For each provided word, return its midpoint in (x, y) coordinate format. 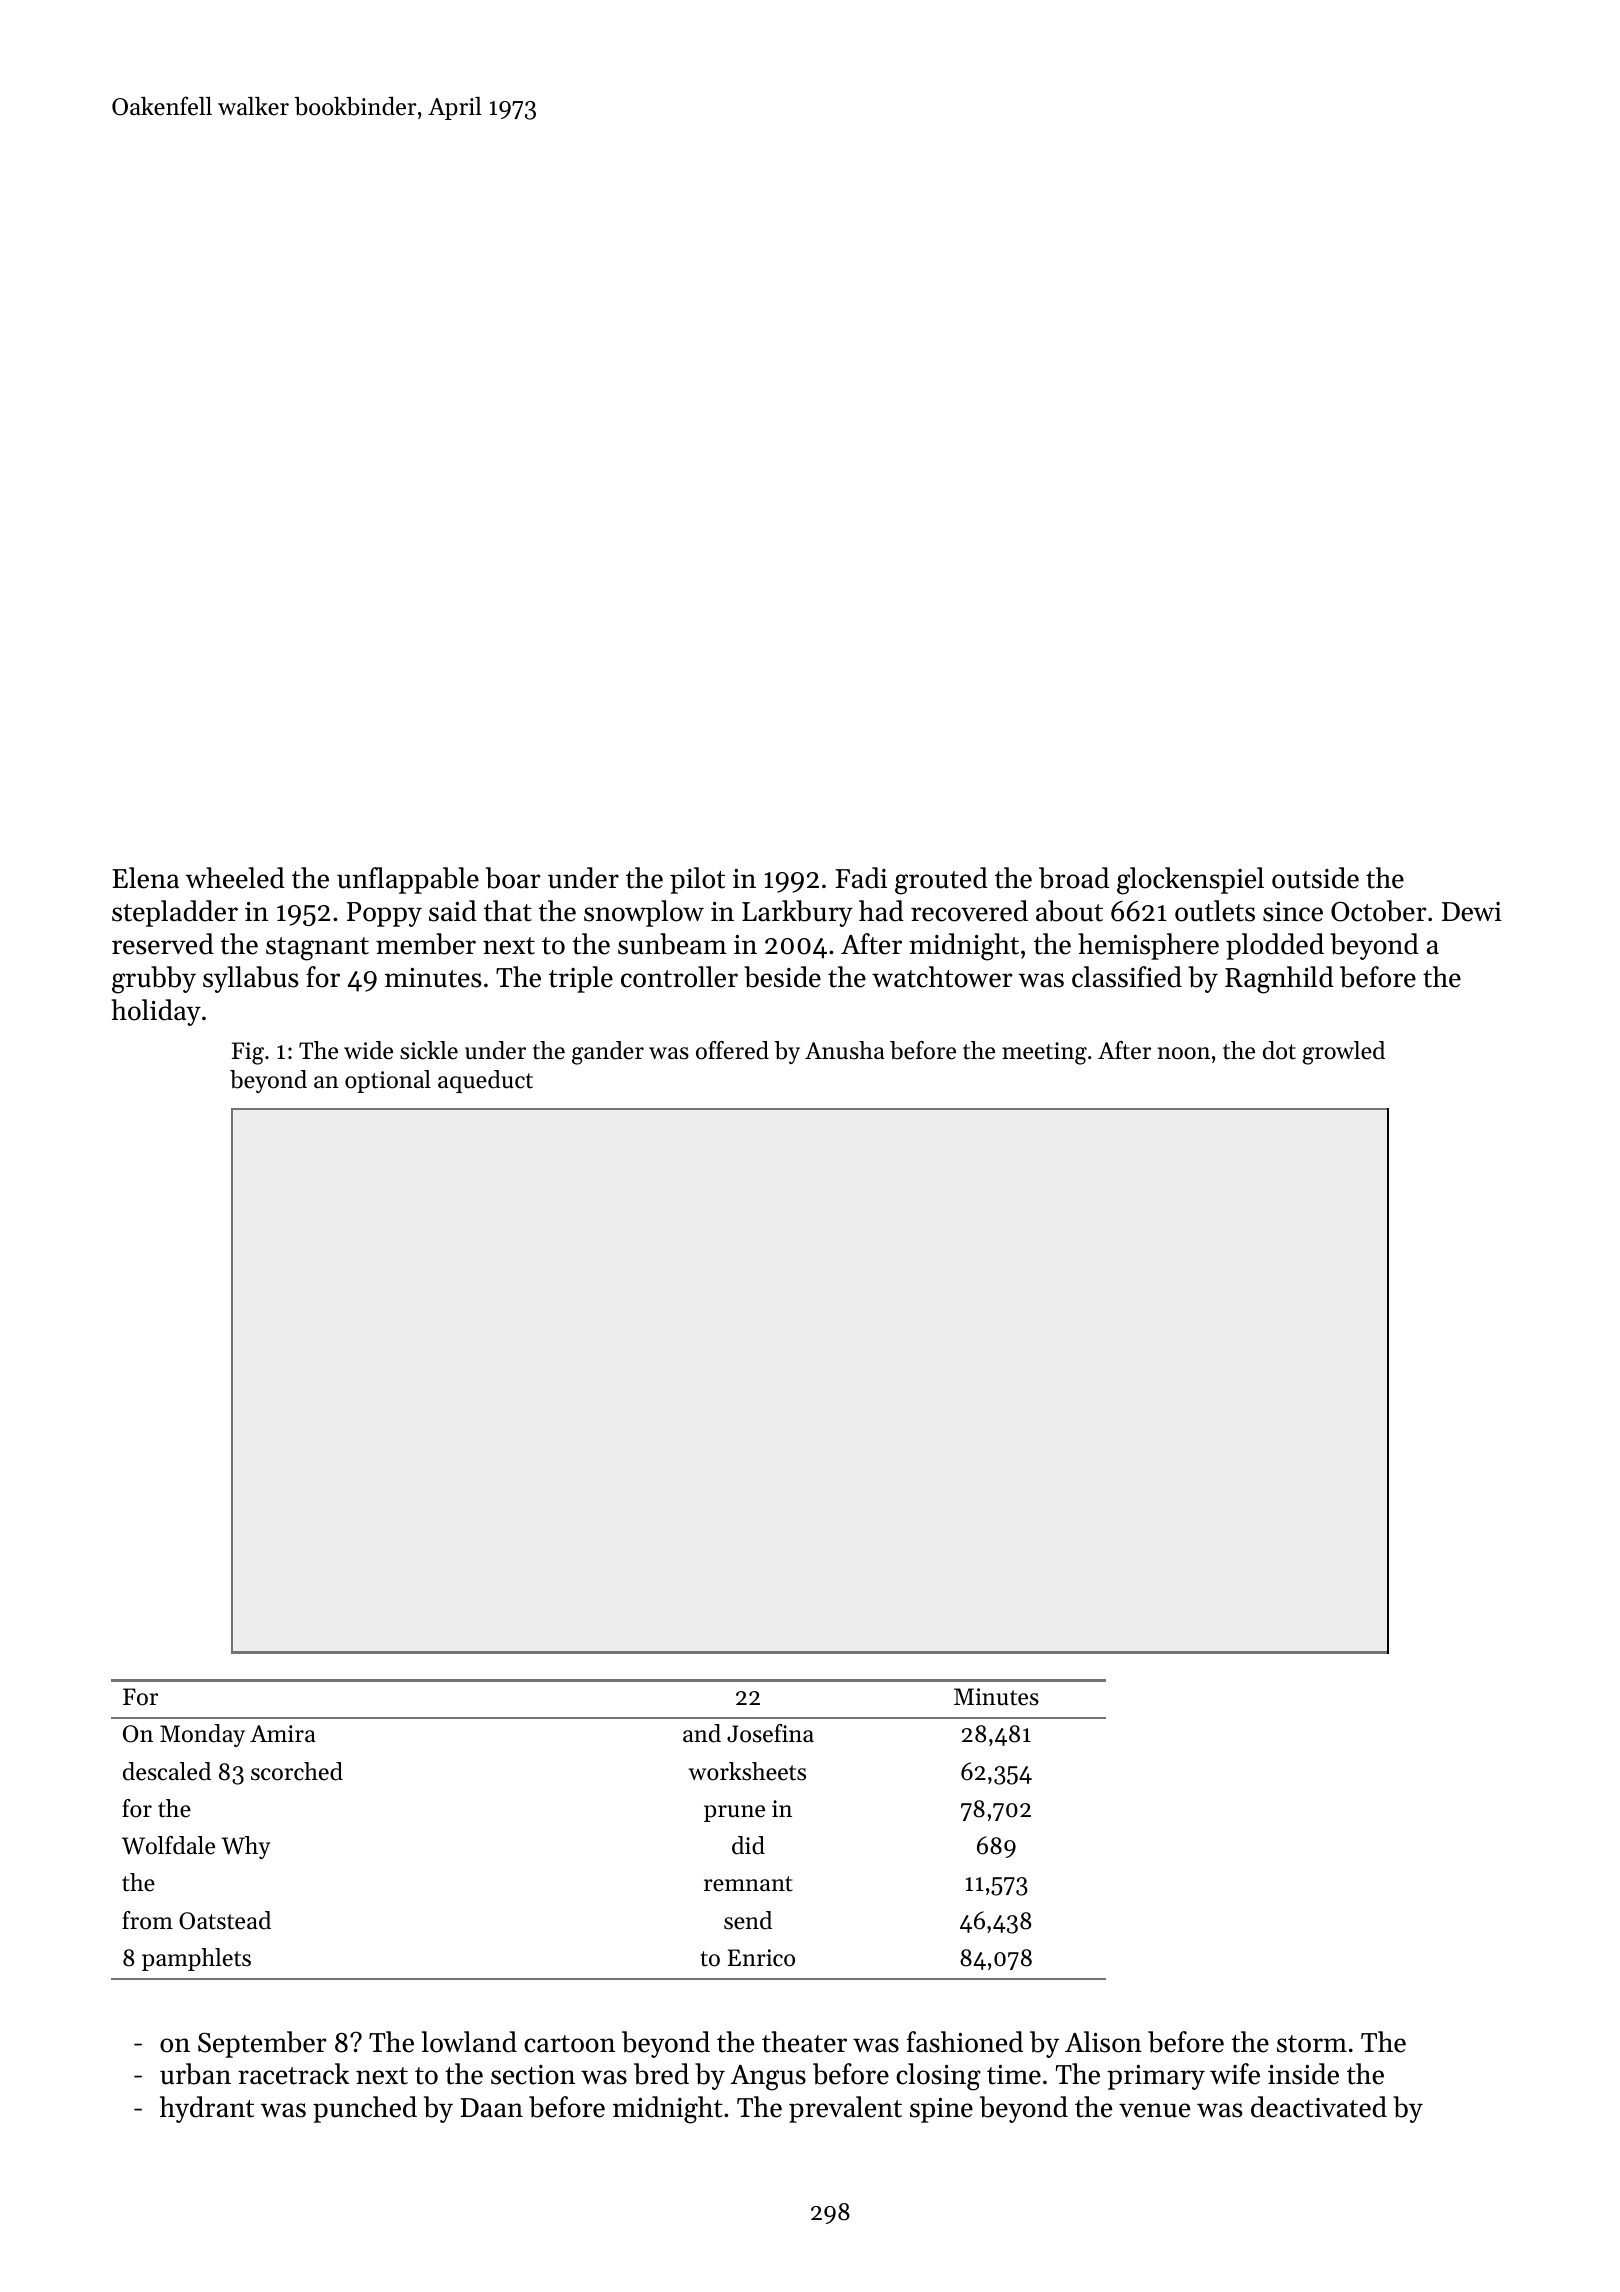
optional (388, 1081)
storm (1312, 2044)
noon (1184, 1053)
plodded (1275, 946)
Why (245, 1847)
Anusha (845, 1050)
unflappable (408, 880)
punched (365, 2109)
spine (941, 2110)
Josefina (770, 1733)
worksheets (747, 1771)
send (748, 1920)
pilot (697, 880)
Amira (283, 1733)
